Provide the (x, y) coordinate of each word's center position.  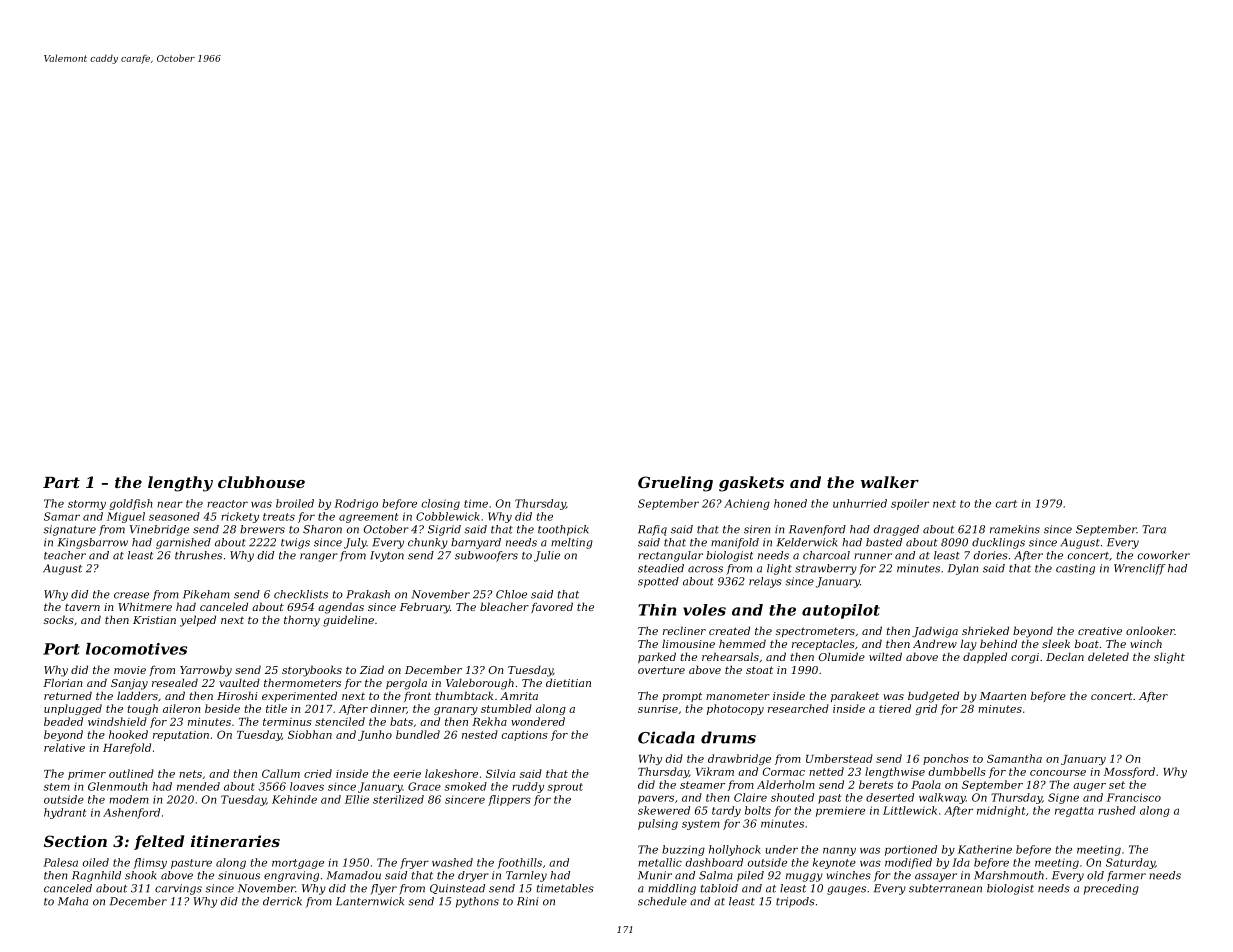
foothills (519, 863)
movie (130, 670)
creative (1100, 631)
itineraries (235, 841)
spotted (658, 582)
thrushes (198, 555)
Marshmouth (1009, 875)
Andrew (935, 643)
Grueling (675, 484)
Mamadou (354, 875)
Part (61, 482)
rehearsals (730, 656)
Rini (528, 901)
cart (1006, 504)
